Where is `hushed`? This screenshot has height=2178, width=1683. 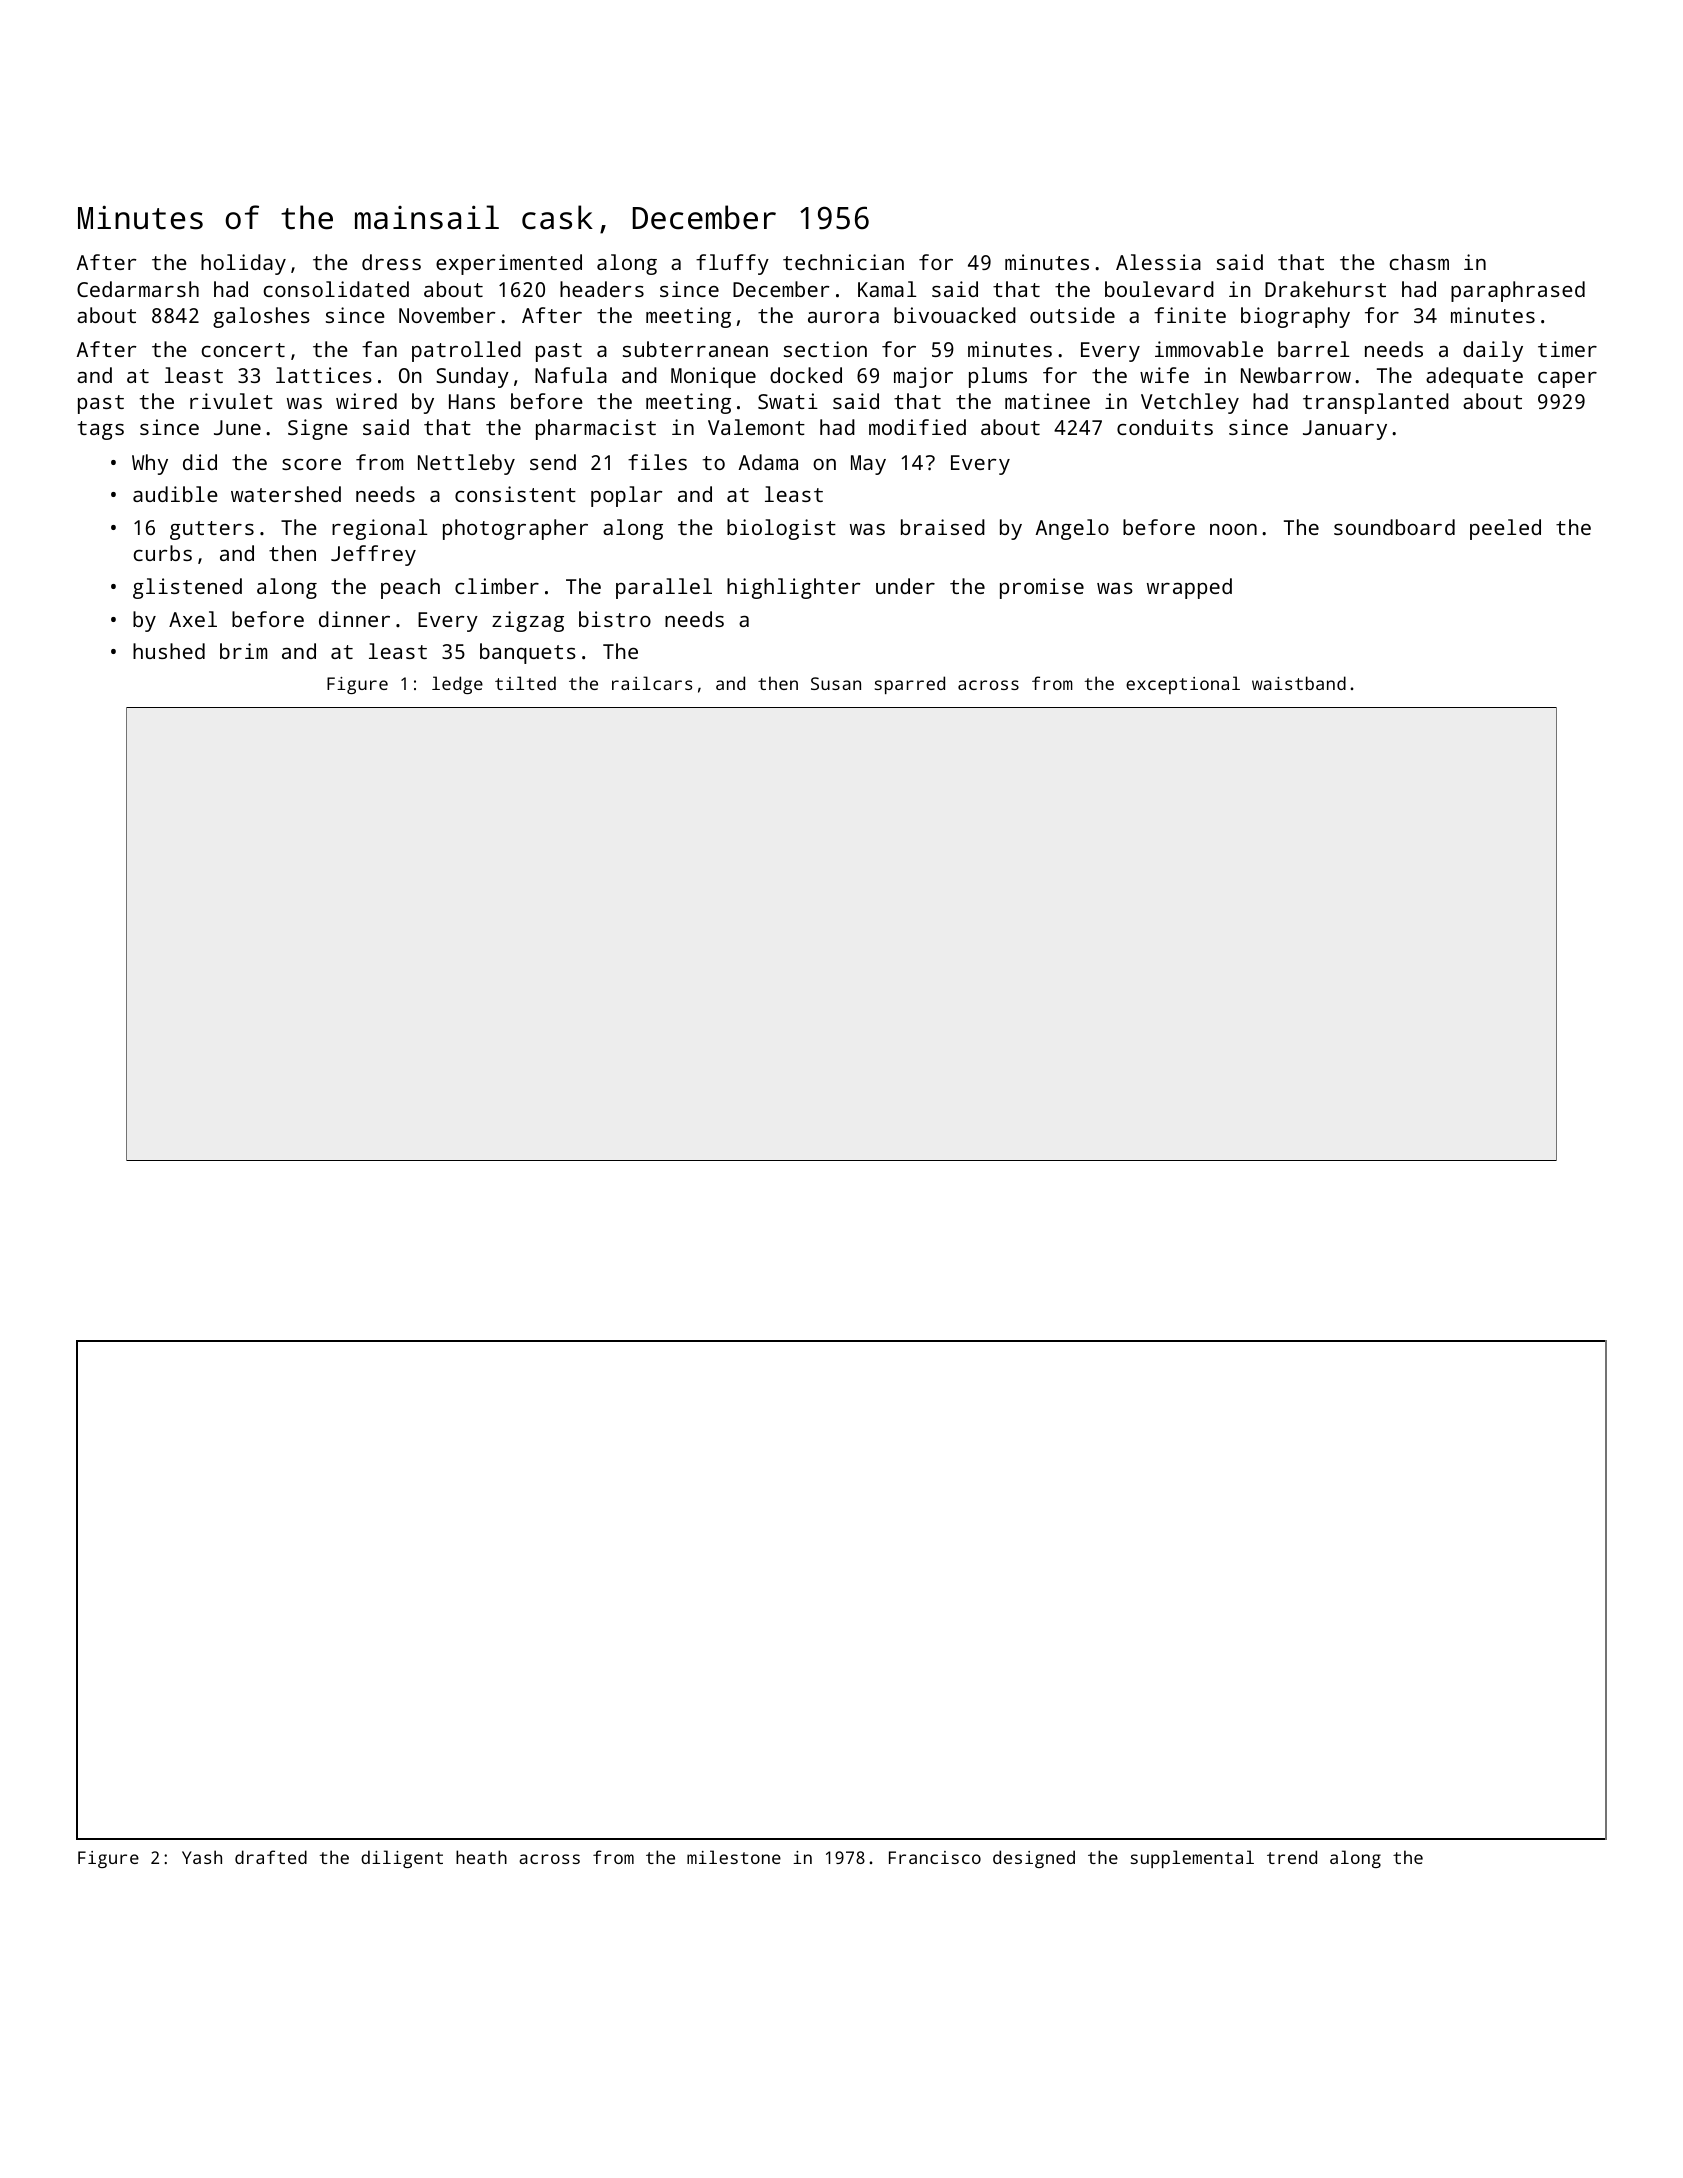
hushed is located at coordinates (169, 651).
